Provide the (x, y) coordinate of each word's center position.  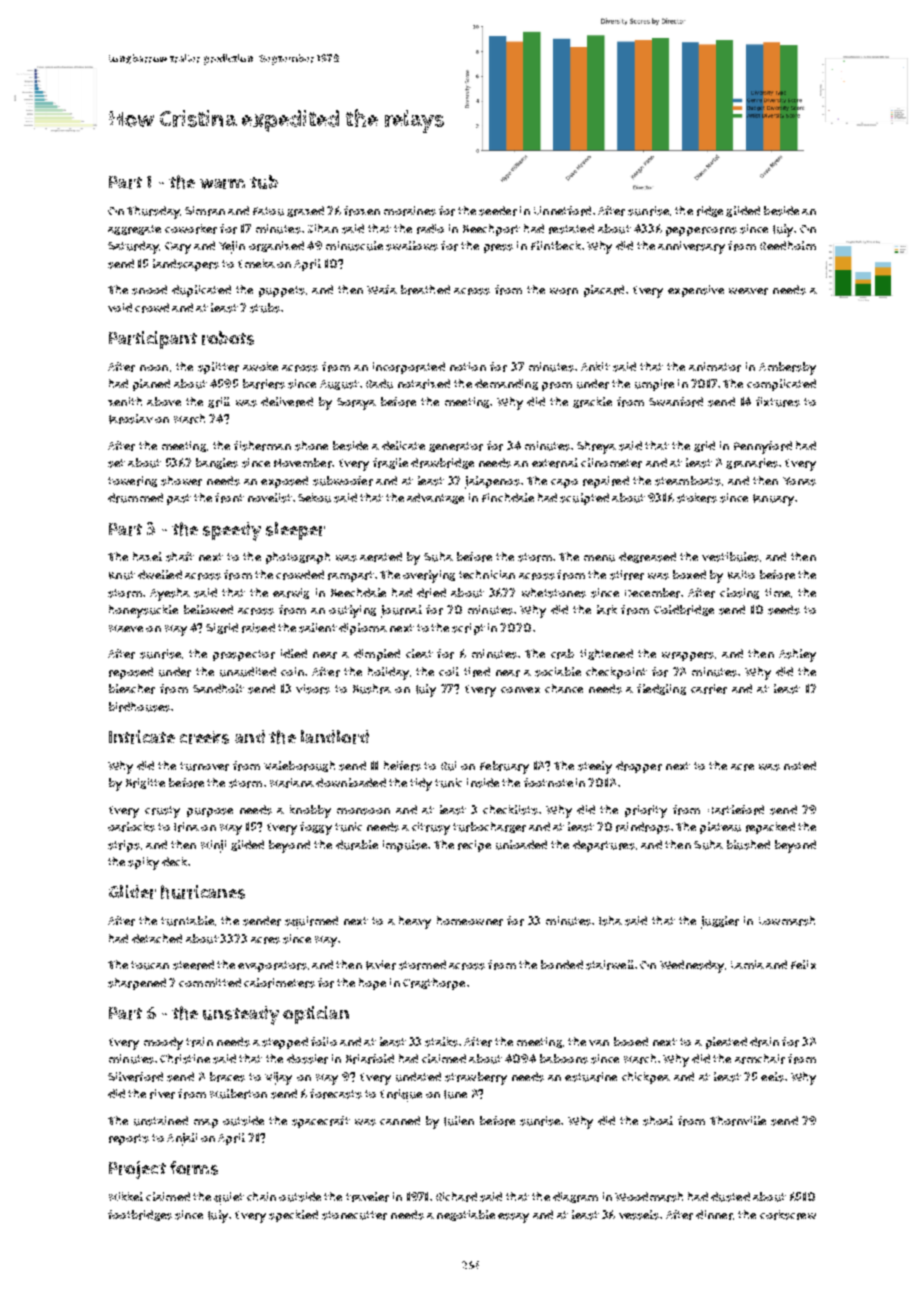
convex (520, 690)
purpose (210, 812)
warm (222, 184)
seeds (784, 610)
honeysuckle (143, 611)
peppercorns (701, 231)
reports (129, 1139)
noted (800, 765)
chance (564, 688)
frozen (362, 211)
